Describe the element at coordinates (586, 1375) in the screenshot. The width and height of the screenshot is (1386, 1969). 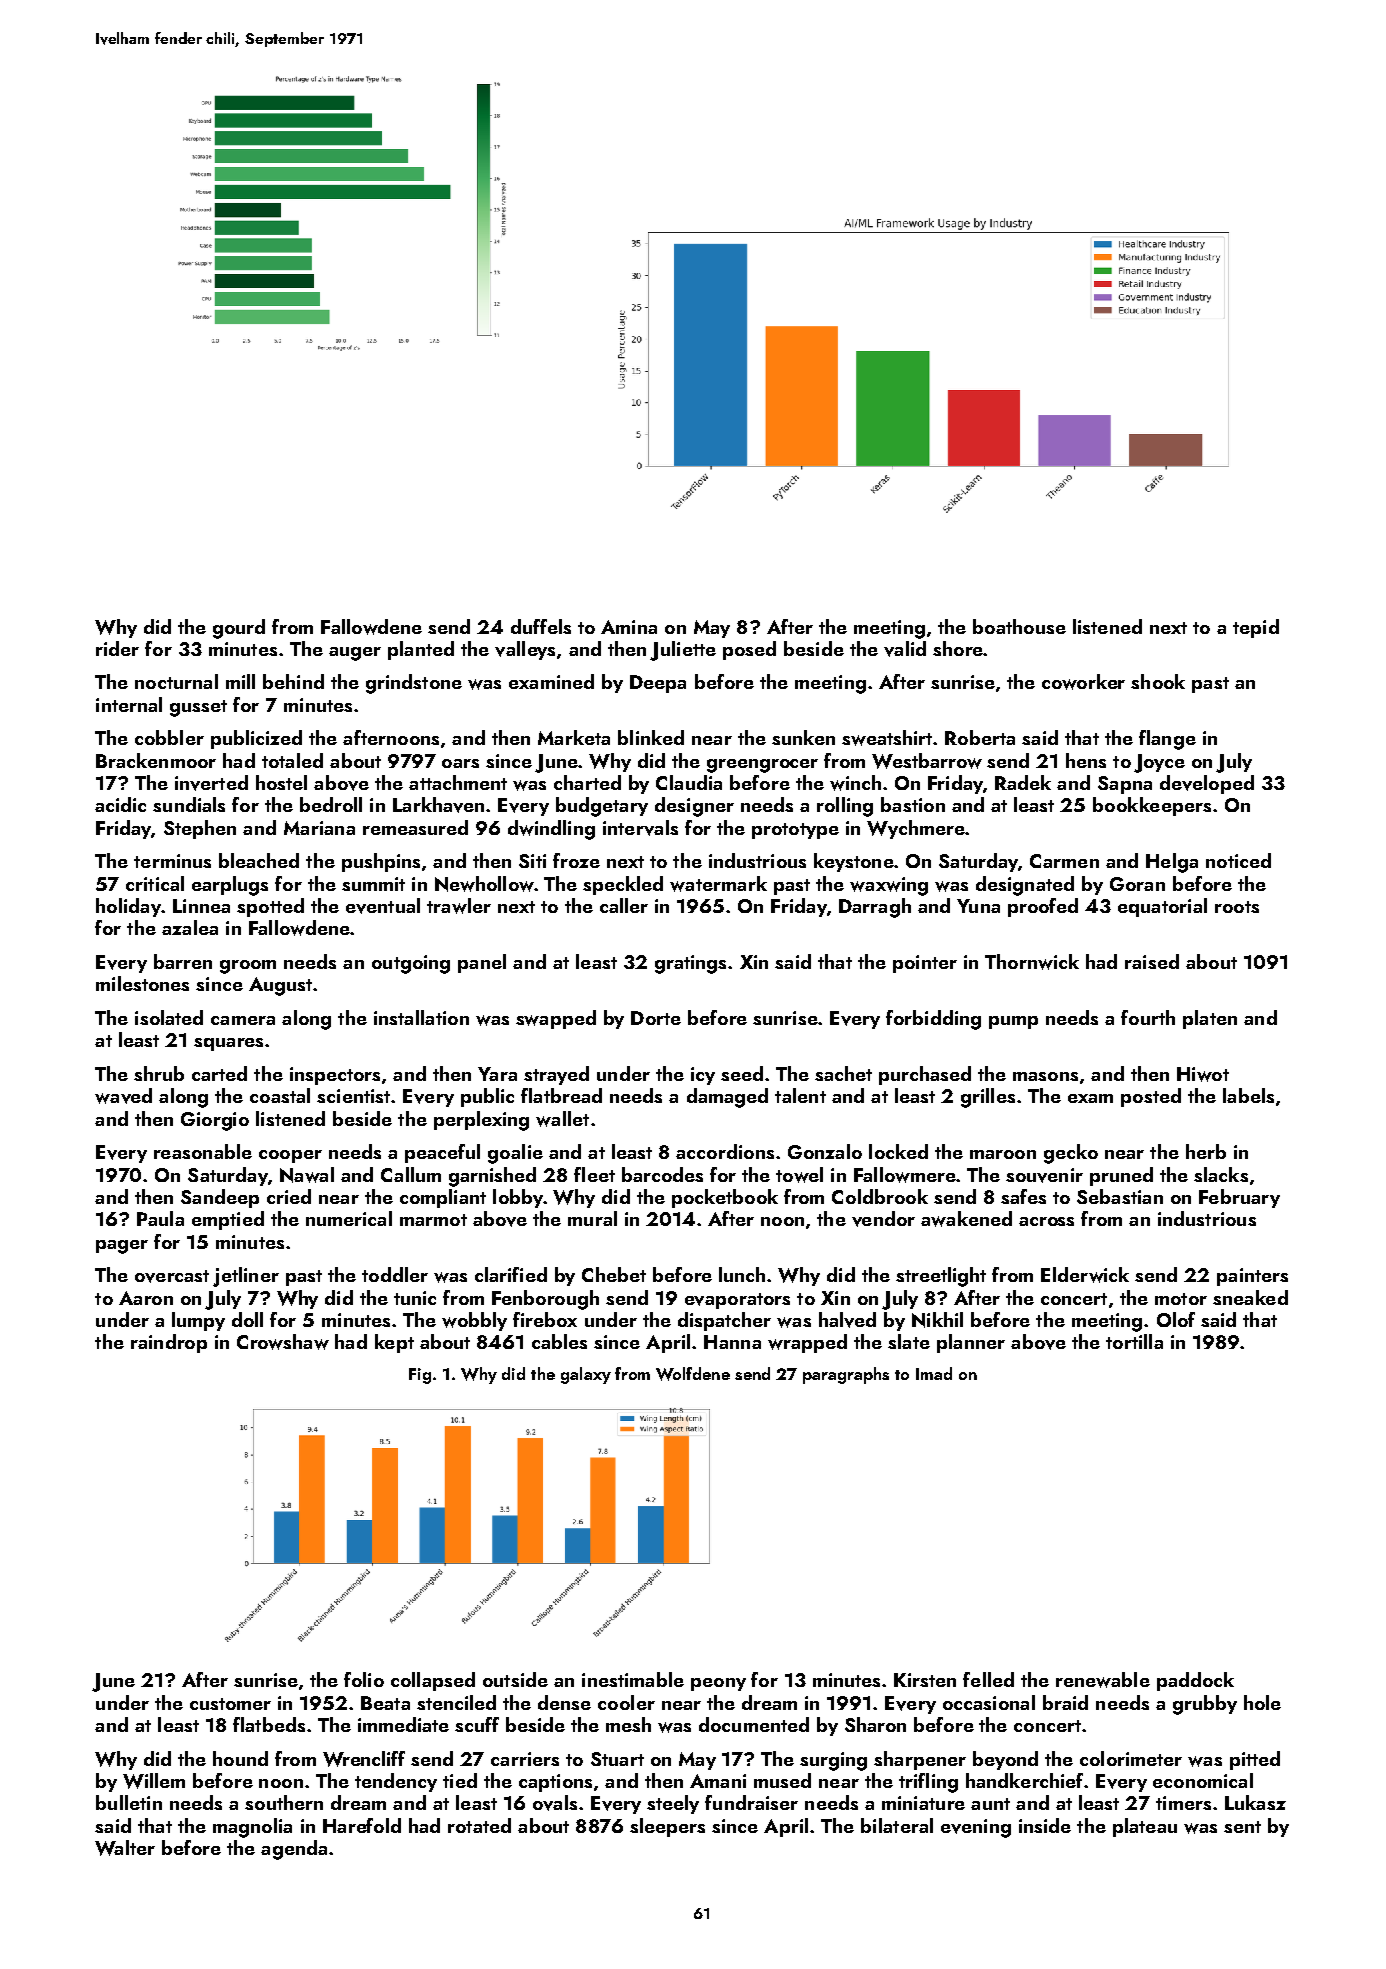
I see `galaxy` at that location.
